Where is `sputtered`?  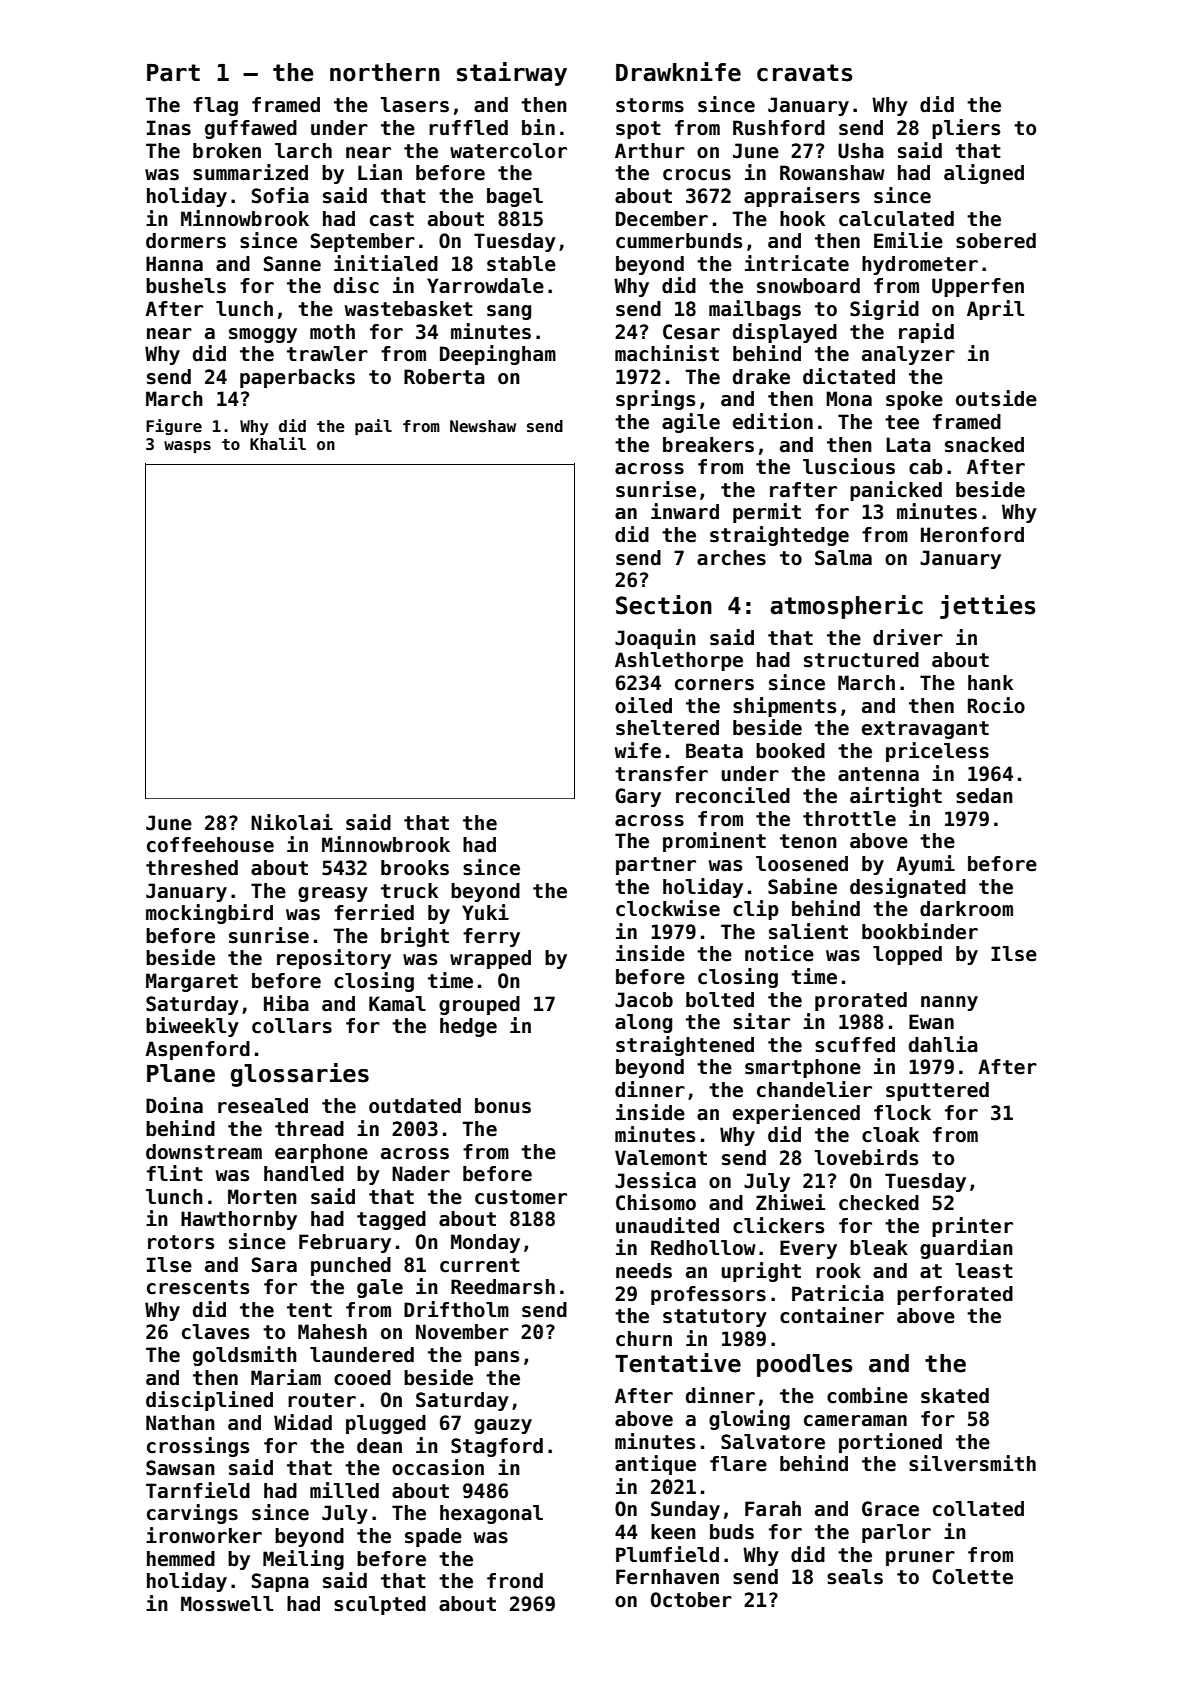
sputtered is located at coordinates (937, 1091).
